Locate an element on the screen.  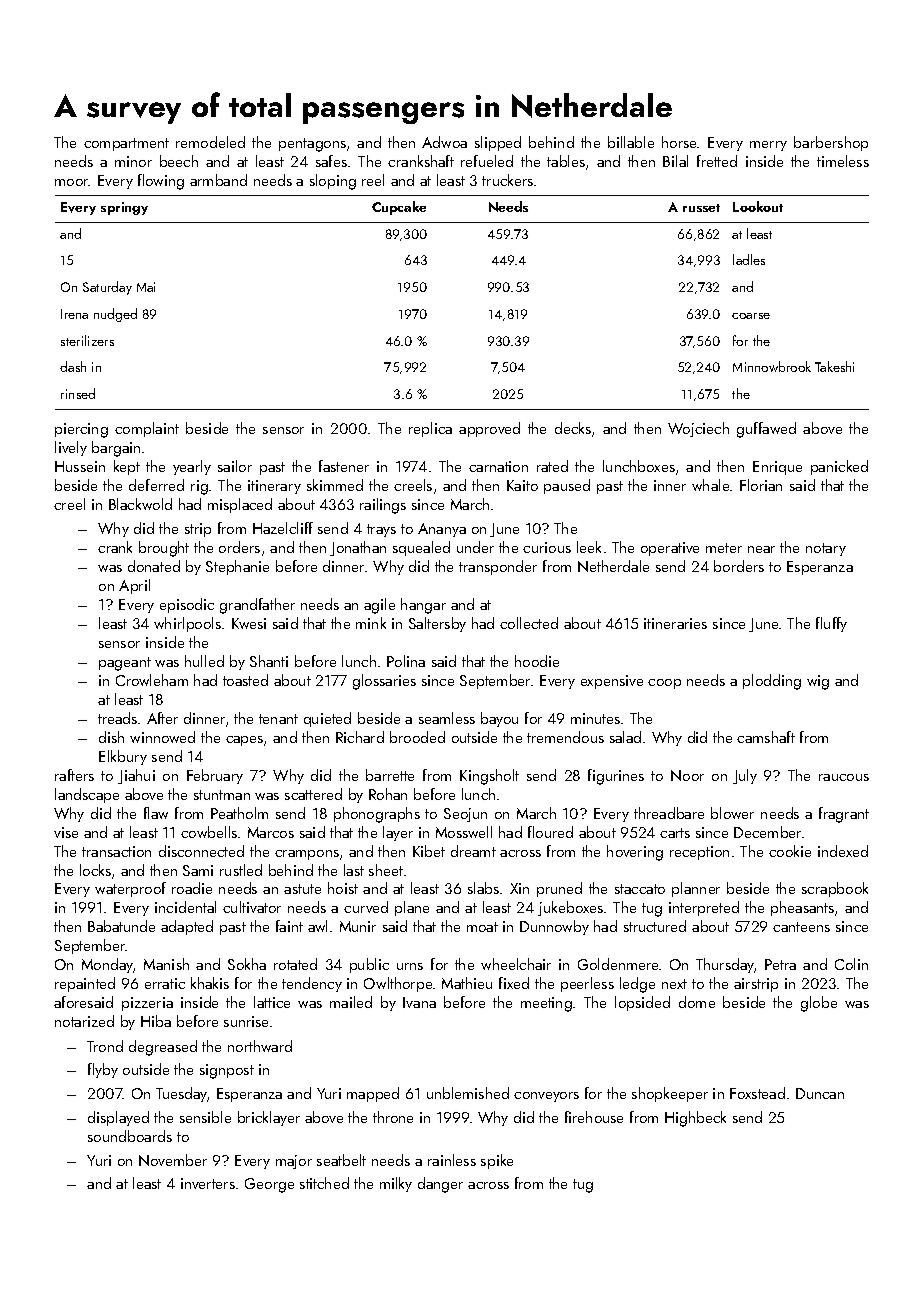
Mosswell is located at coordinates (464, 832).
